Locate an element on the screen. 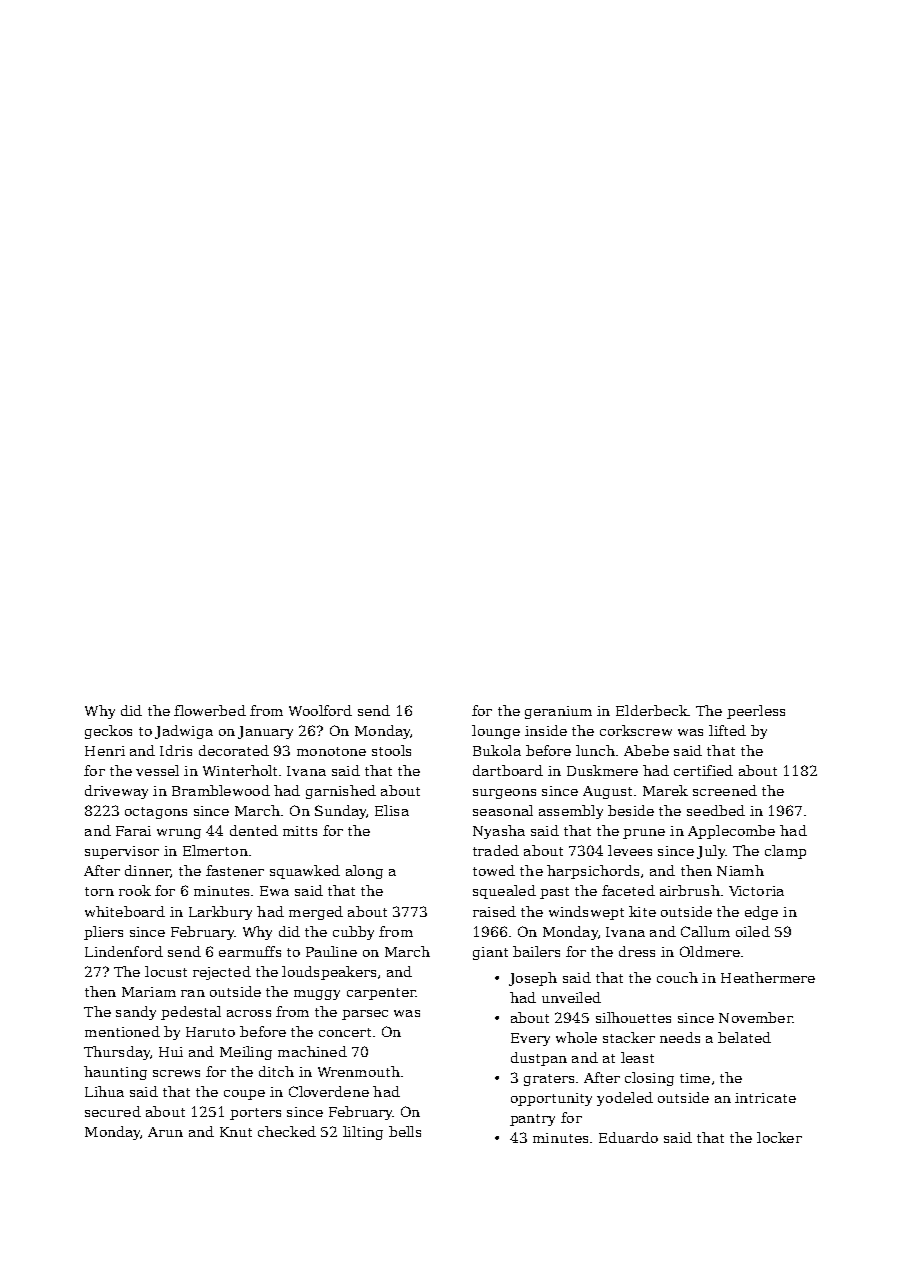  giant is located at coordinates (490, 953).
